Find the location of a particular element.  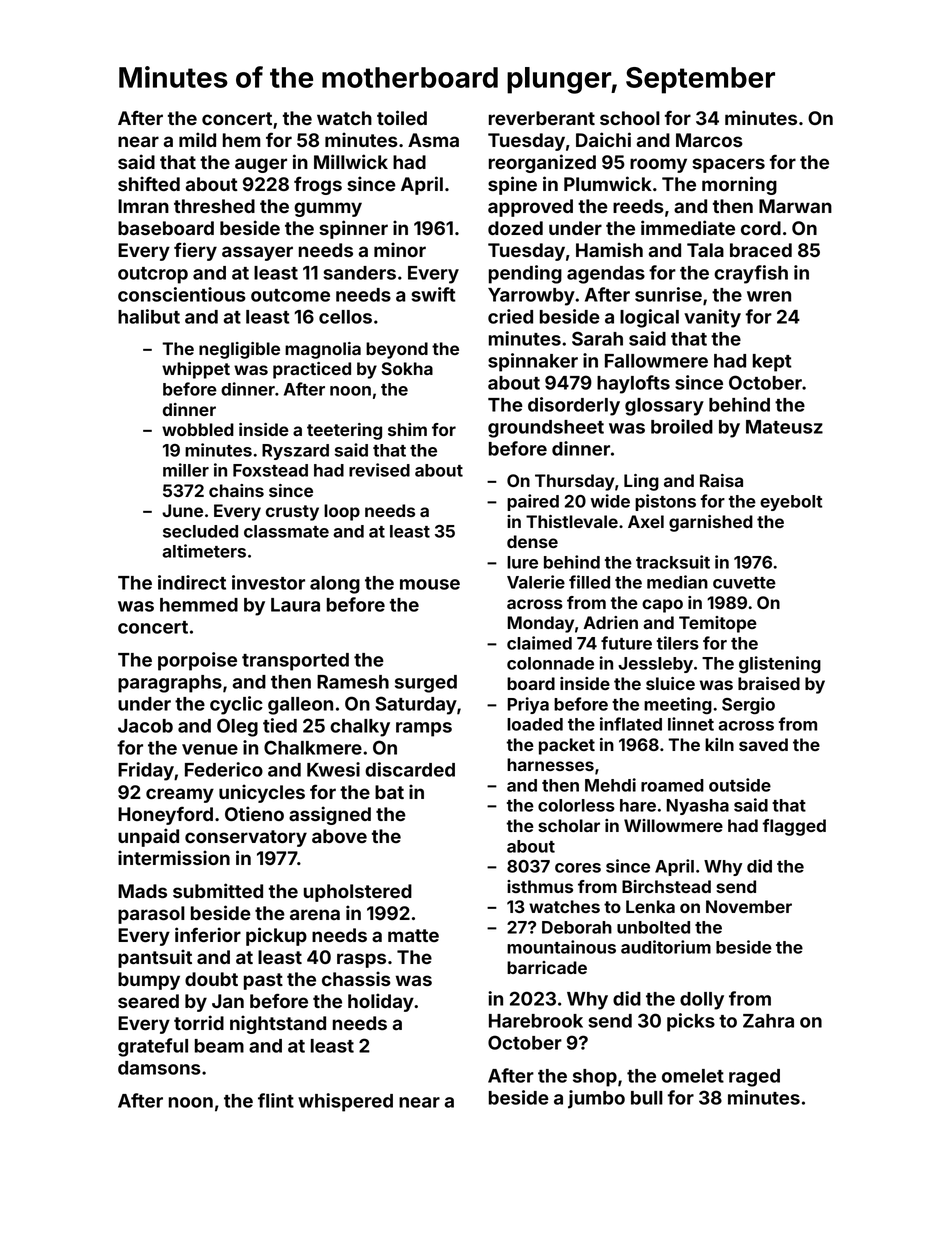

mild is located at coordinates (197, 139).
